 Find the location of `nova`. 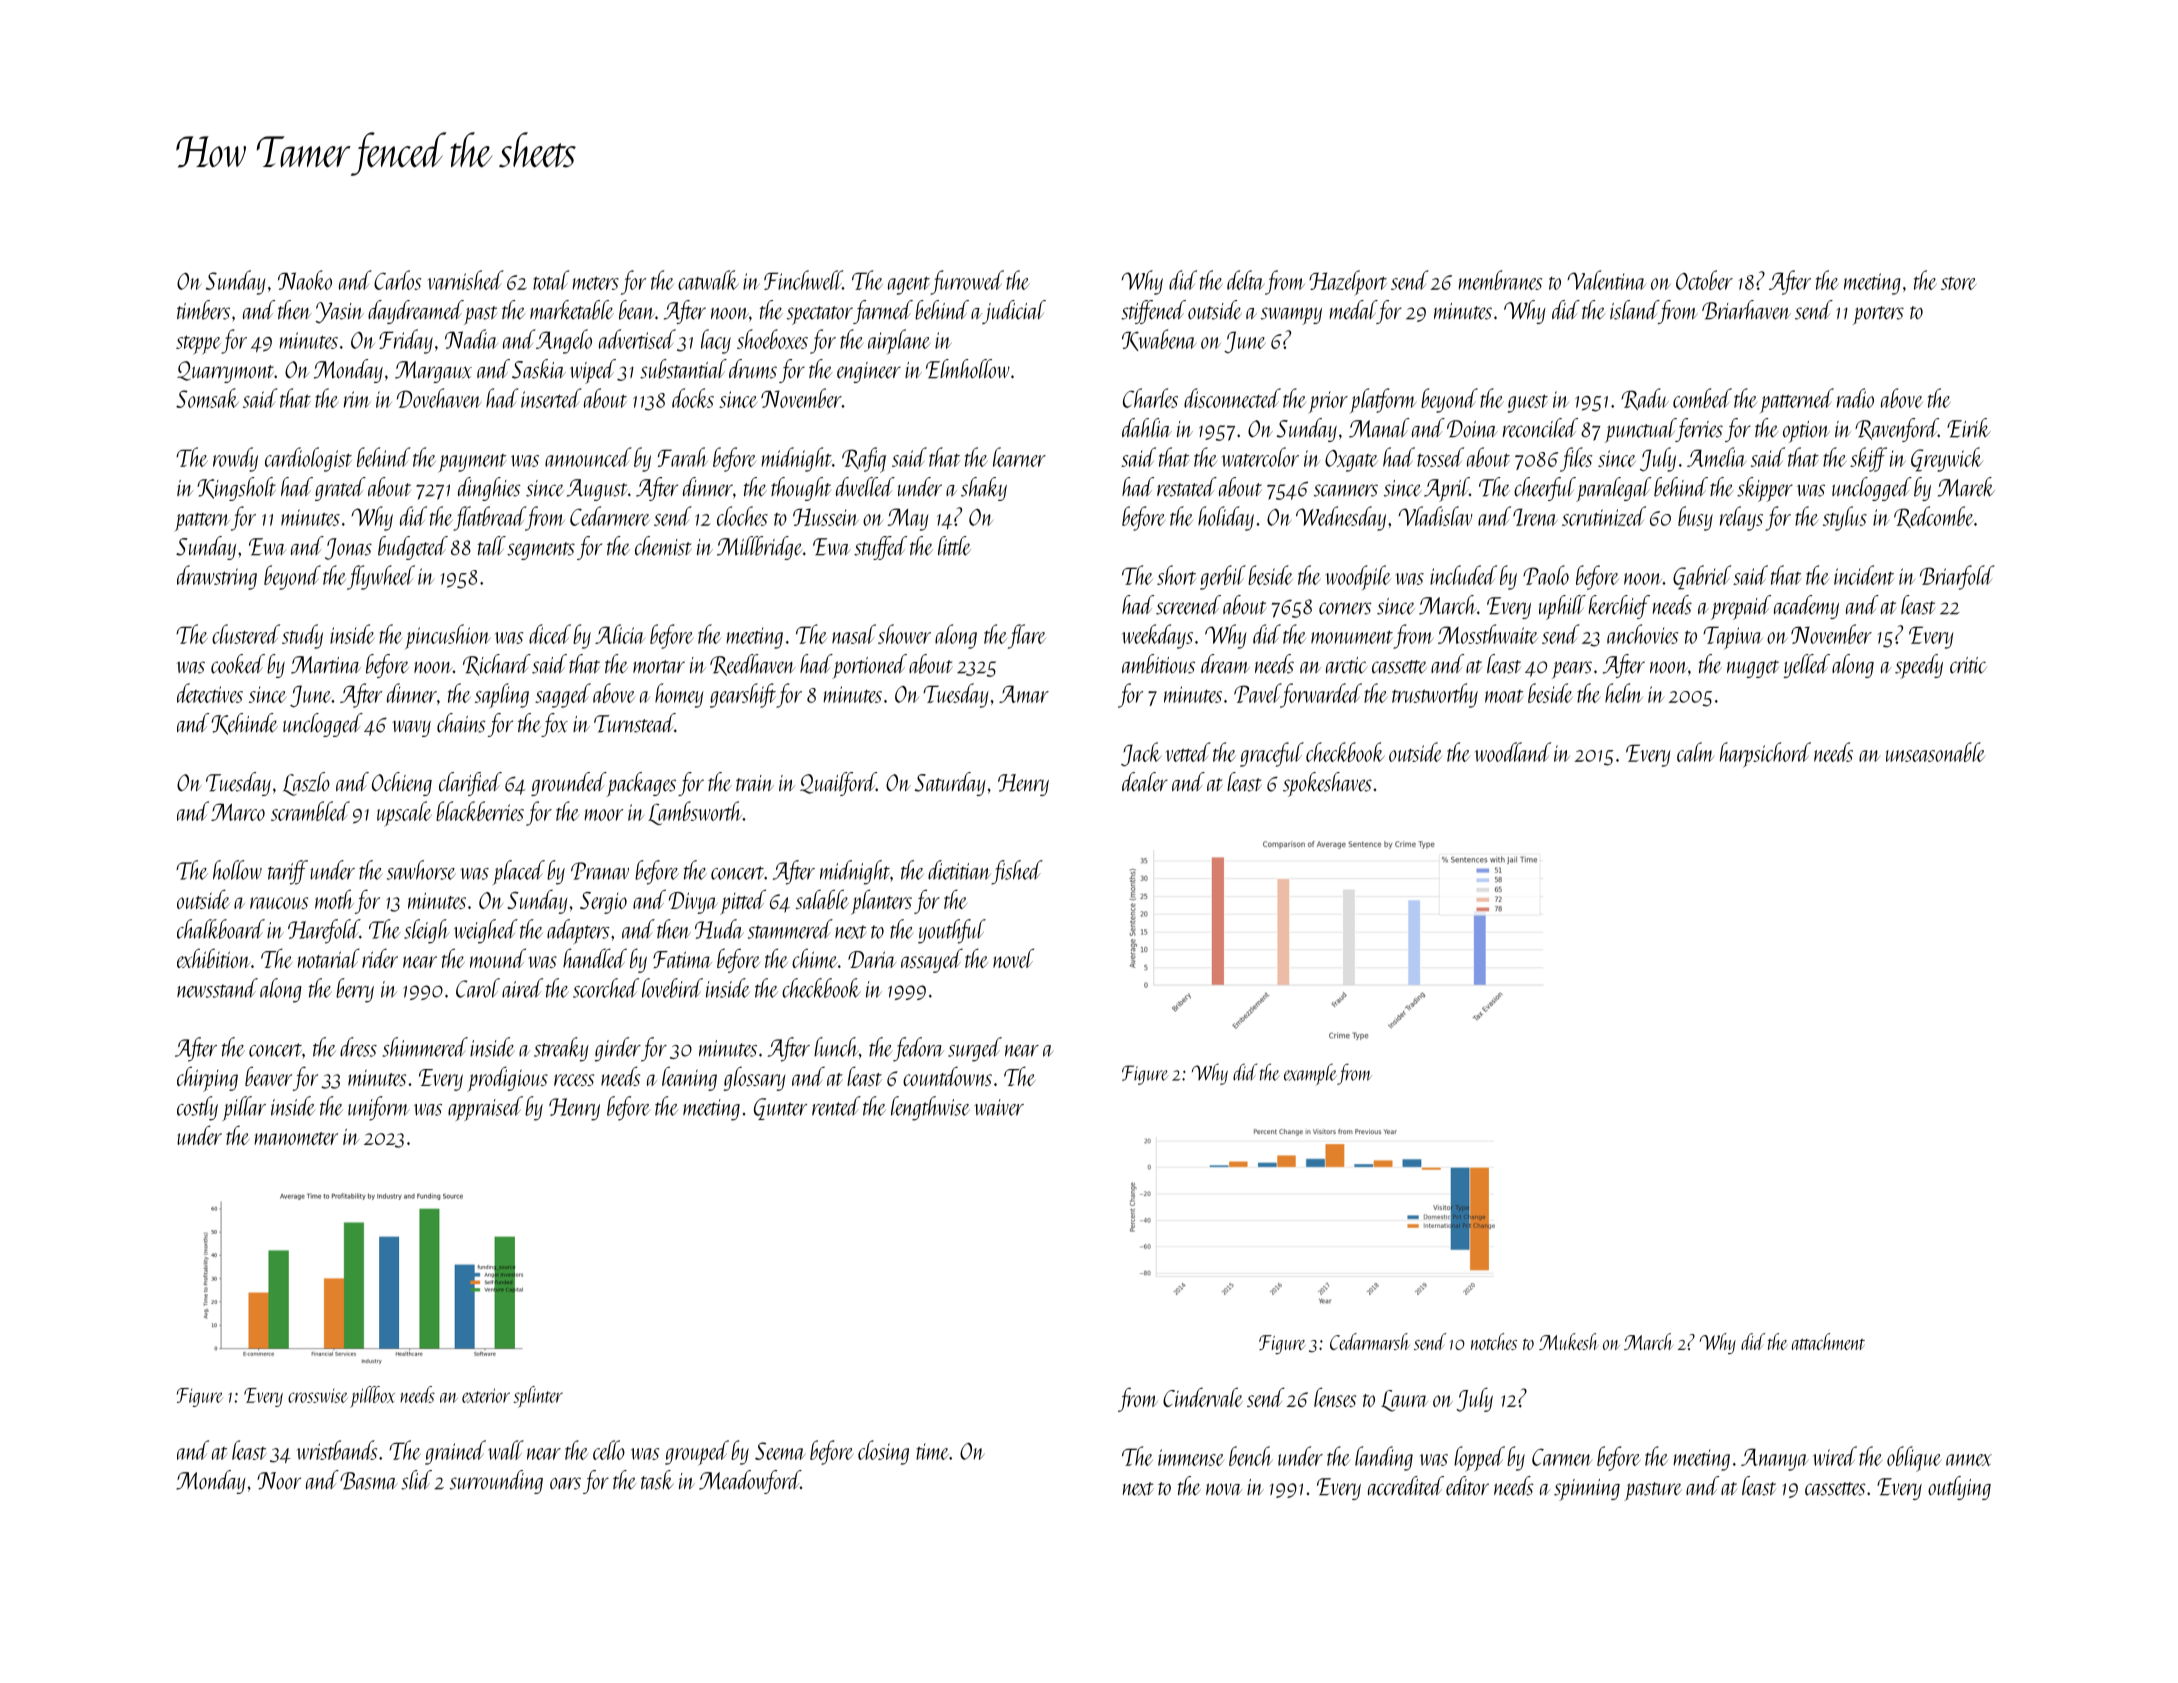

nova is located at coordinates (1224, 1489).
